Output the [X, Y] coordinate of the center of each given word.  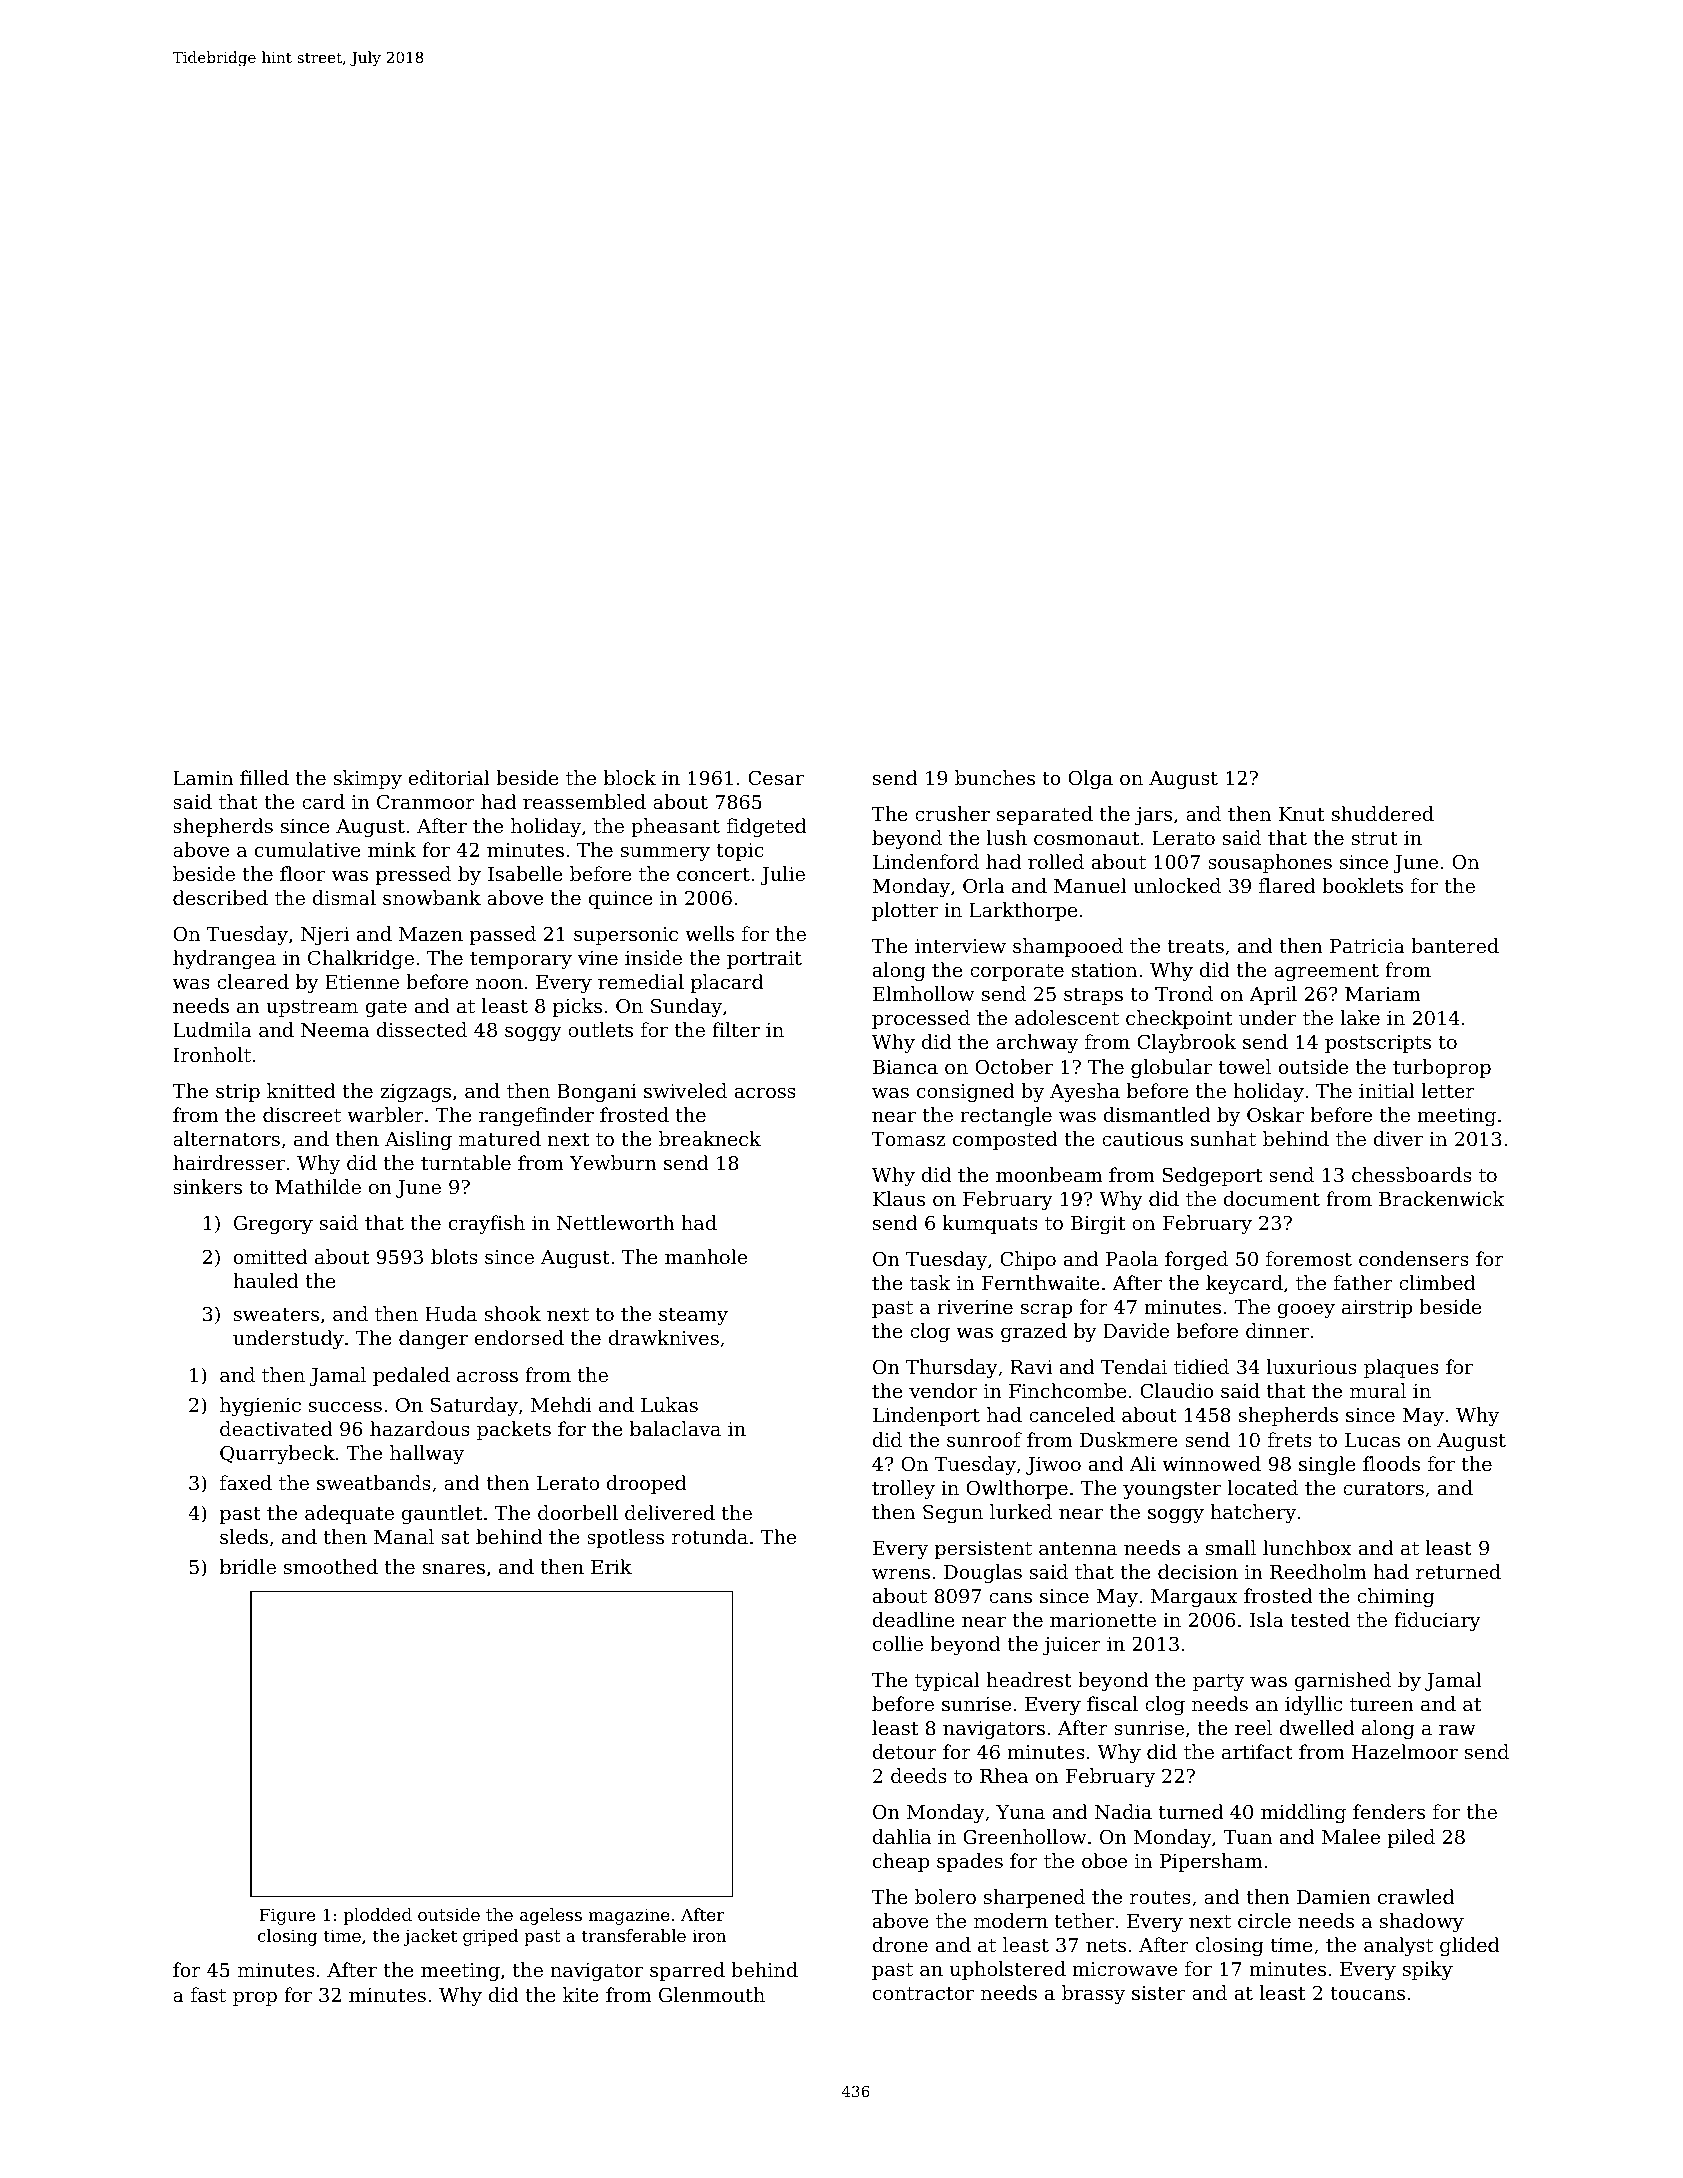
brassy [1093, 1995]
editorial [449, 777]
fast [208, 1994]
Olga [1090, 780]
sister [1158, 1993]
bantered [1455, 945]
